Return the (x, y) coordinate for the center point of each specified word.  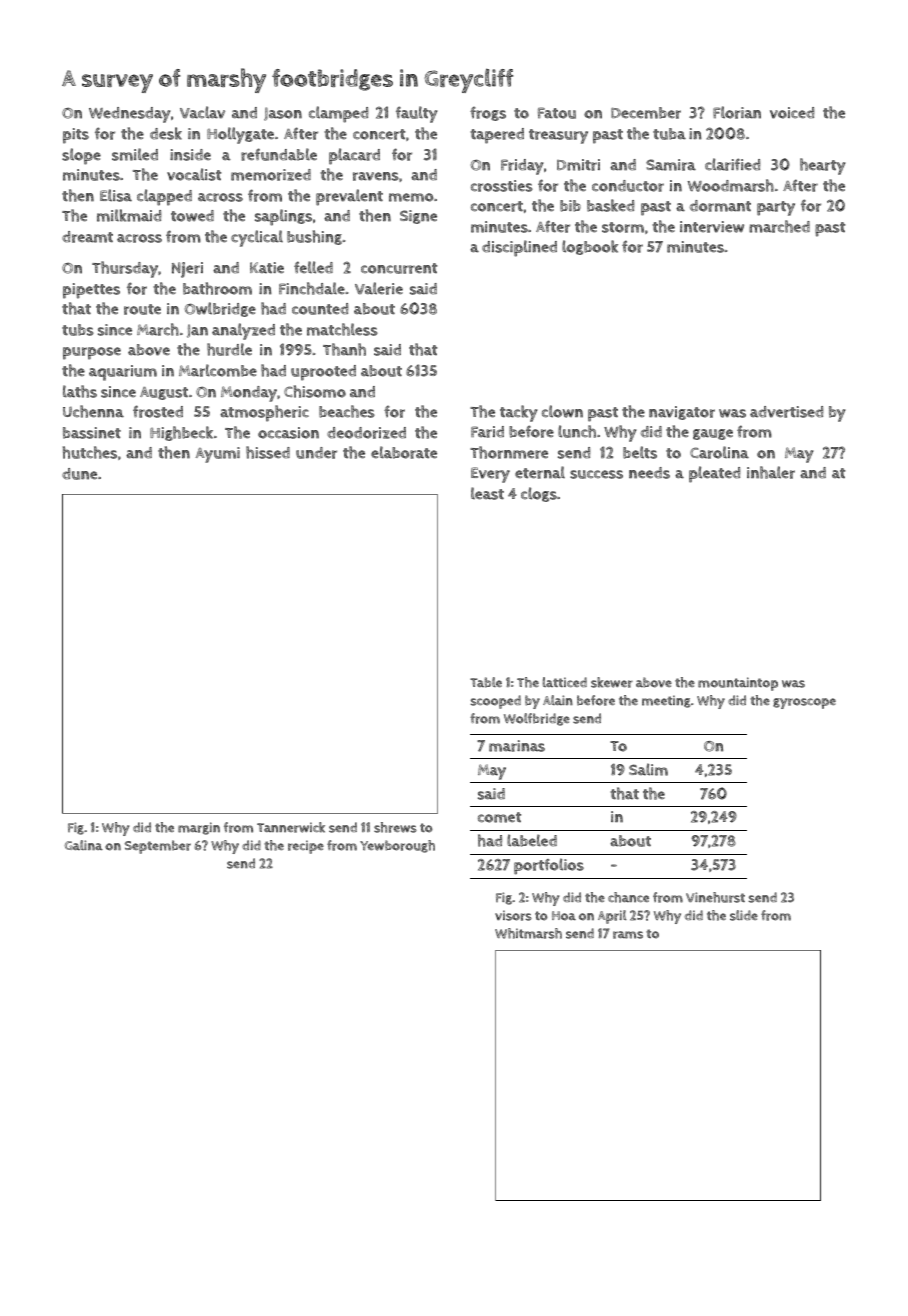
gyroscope (804, 703)
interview (712, 227)
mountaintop (738, 684)
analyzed (243, 331)
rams (628, 935)
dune (79, 474)
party (776, 208)
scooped (495, 702)
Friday (522, 167)
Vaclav (202, 112)
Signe (418, 217)
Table (486, 682)
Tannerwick (291, 827)
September (158, 847)
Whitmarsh (528, 933)
